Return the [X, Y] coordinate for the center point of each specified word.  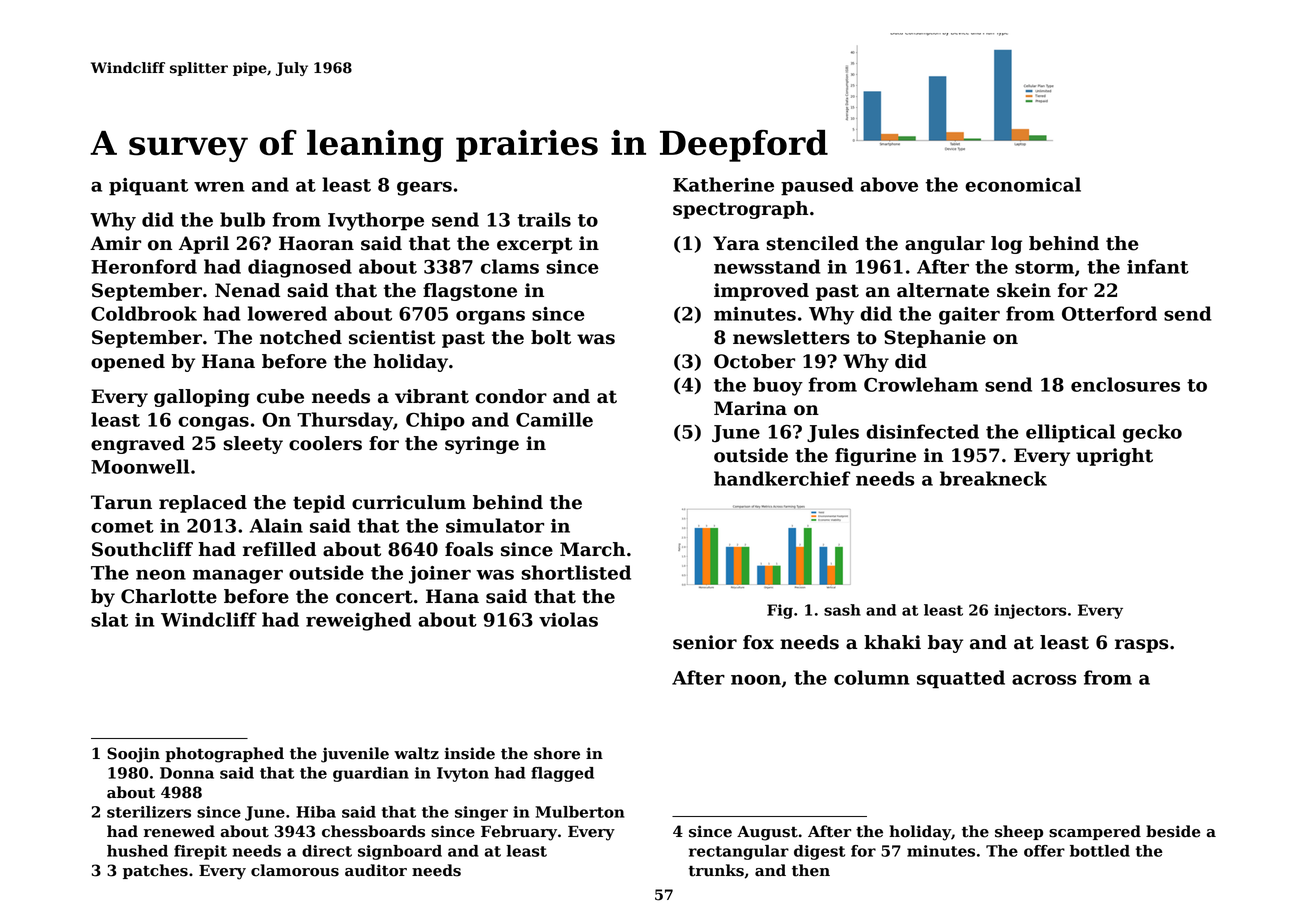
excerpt [535, 245]
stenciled [812, 243]
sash [842, 610]
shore [557, 753]
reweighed [358, 621]
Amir [115, 243]
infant [1158, 266]
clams [510, 266]
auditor [376, 870]
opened [128, 363]
